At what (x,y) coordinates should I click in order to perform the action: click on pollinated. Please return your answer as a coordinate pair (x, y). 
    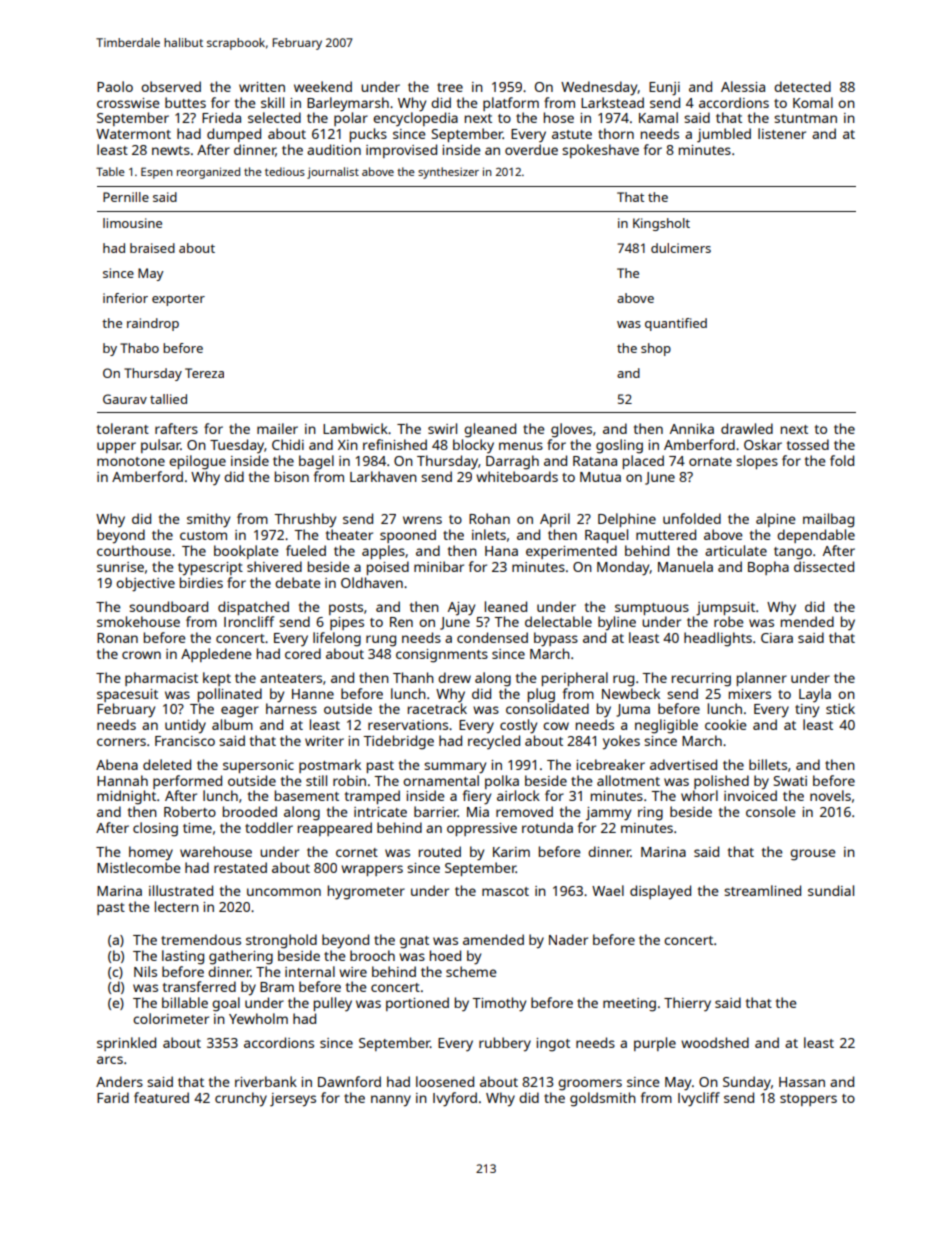
    Looking at the image, I should click on (230, 695).
